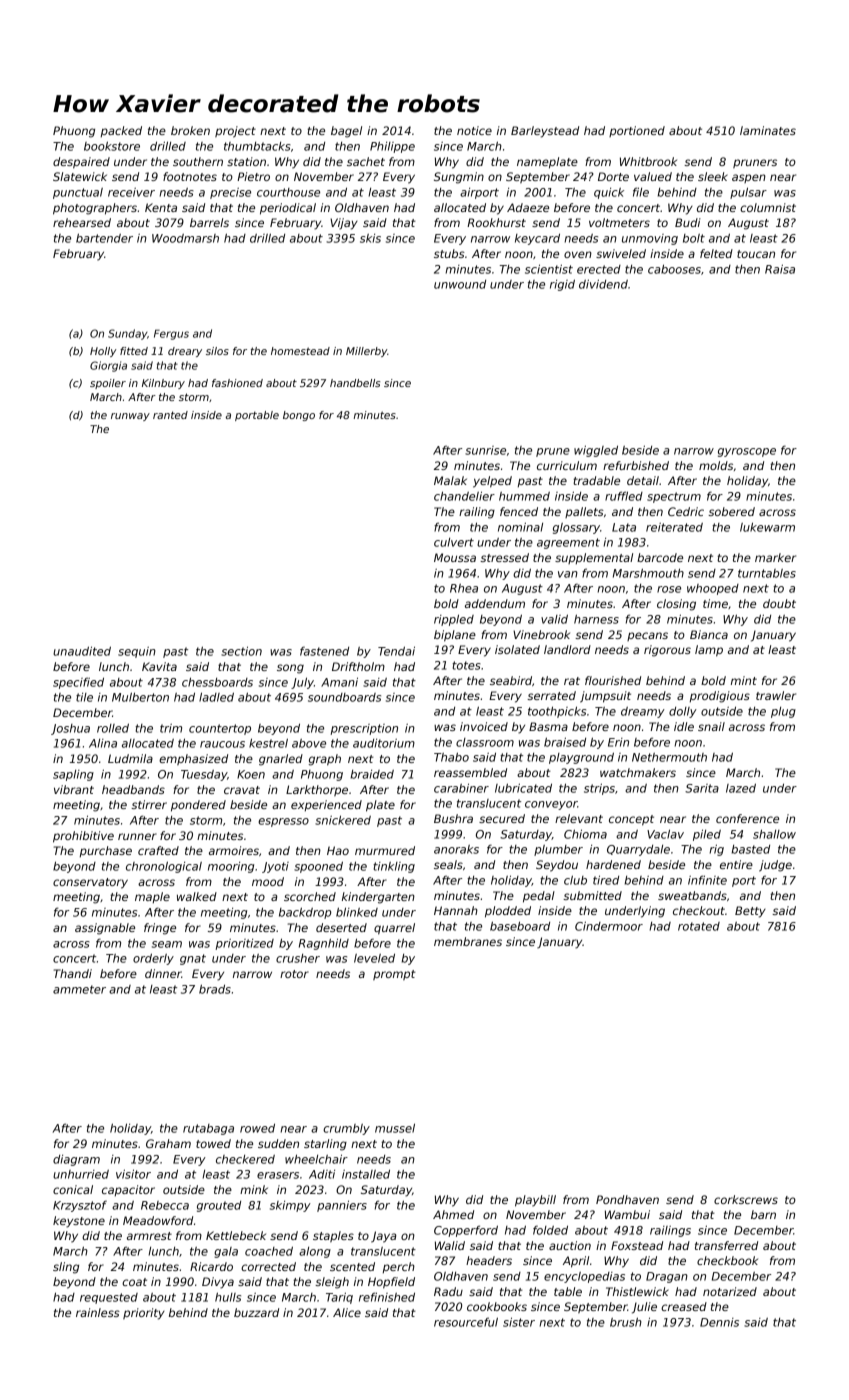 Image resolution: width=849 pixels, height=1400 pixels. What do you see at coordinates (215, 989) in the screenshot?
I see `brads` at bounding box center [215, 989].
